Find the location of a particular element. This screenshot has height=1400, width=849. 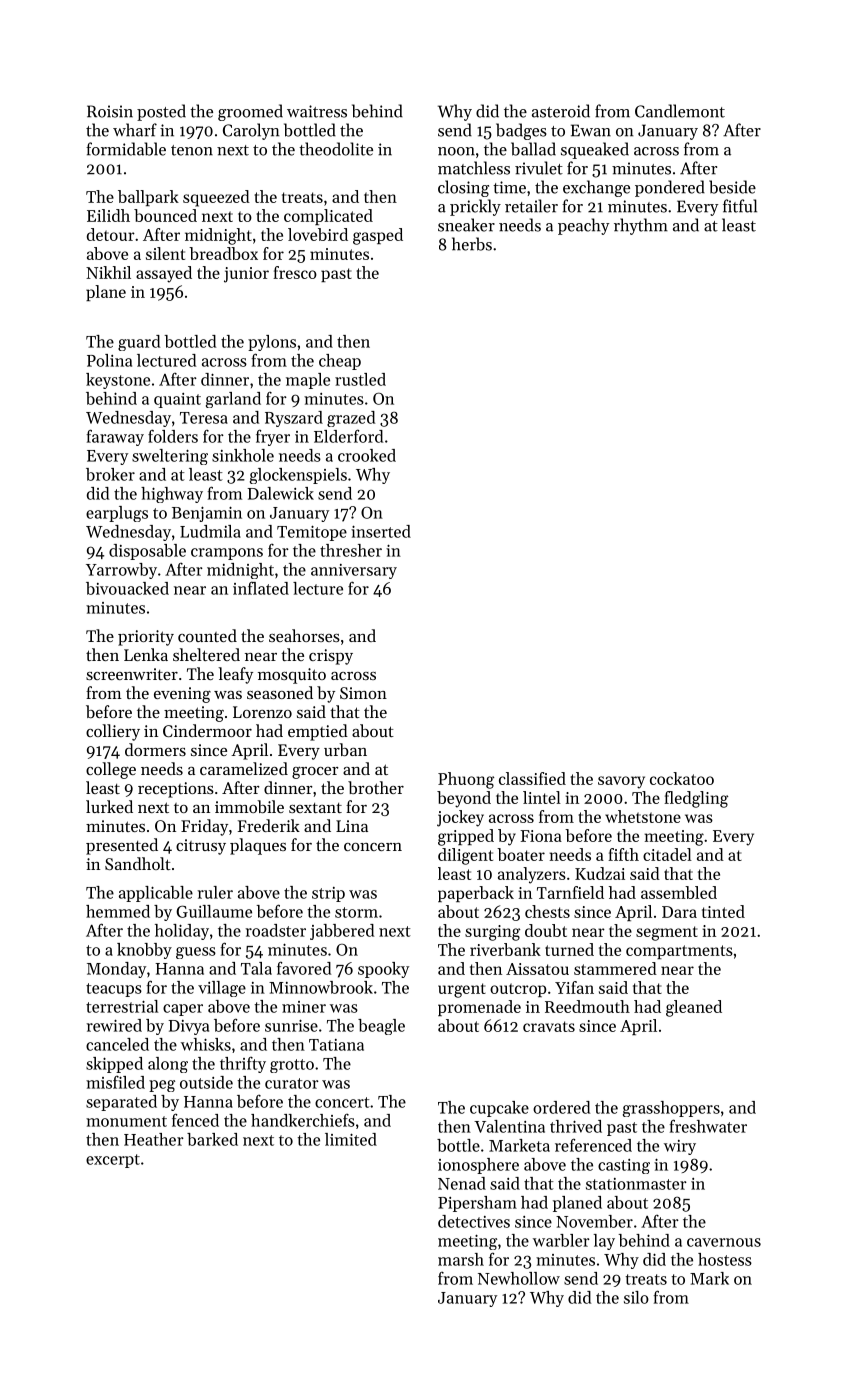

Newhollow is located at coordinates (519, 1278).
